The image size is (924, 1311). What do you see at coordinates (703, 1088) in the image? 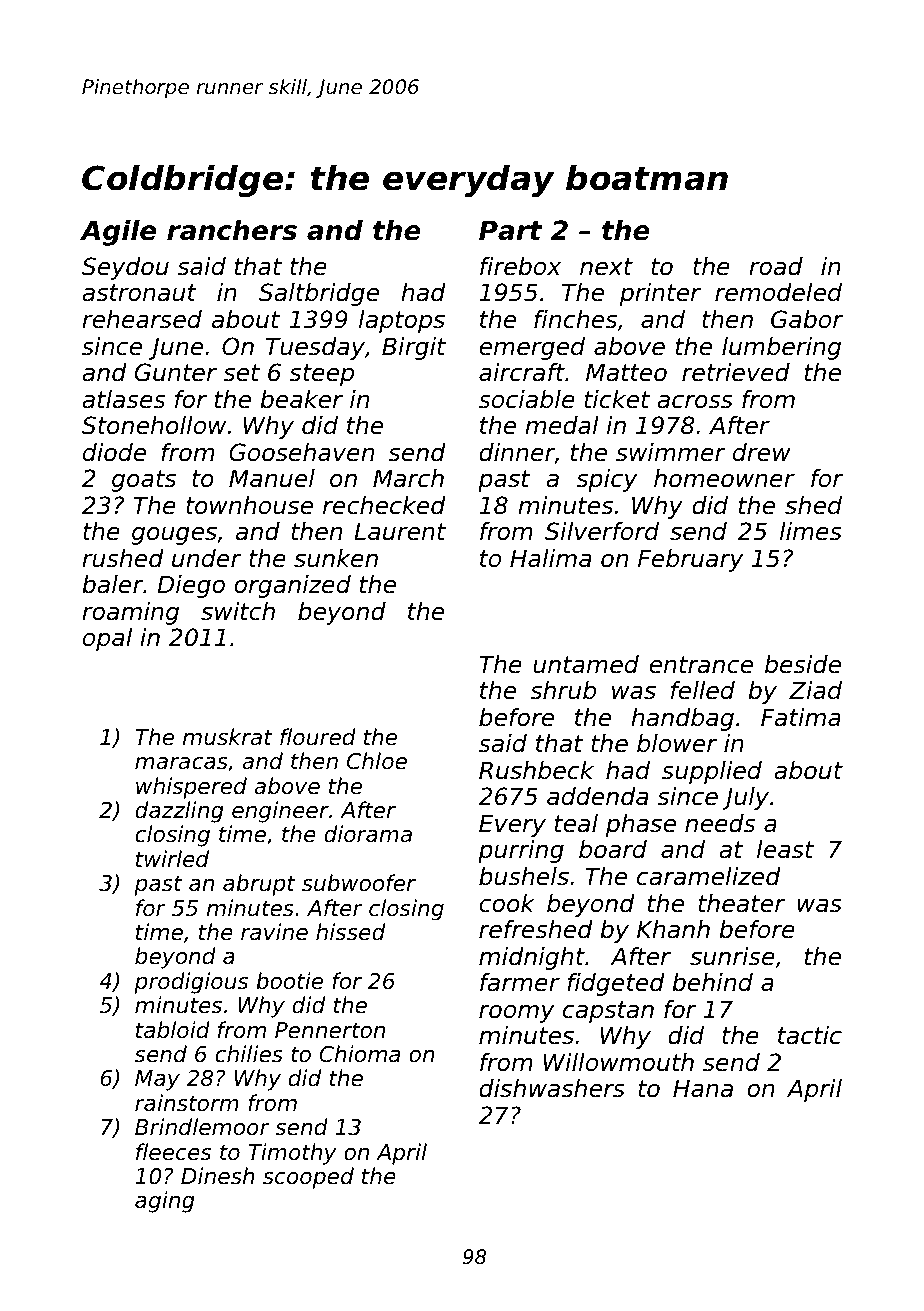
I see `Hana` at bounding box center [703, 1088].
